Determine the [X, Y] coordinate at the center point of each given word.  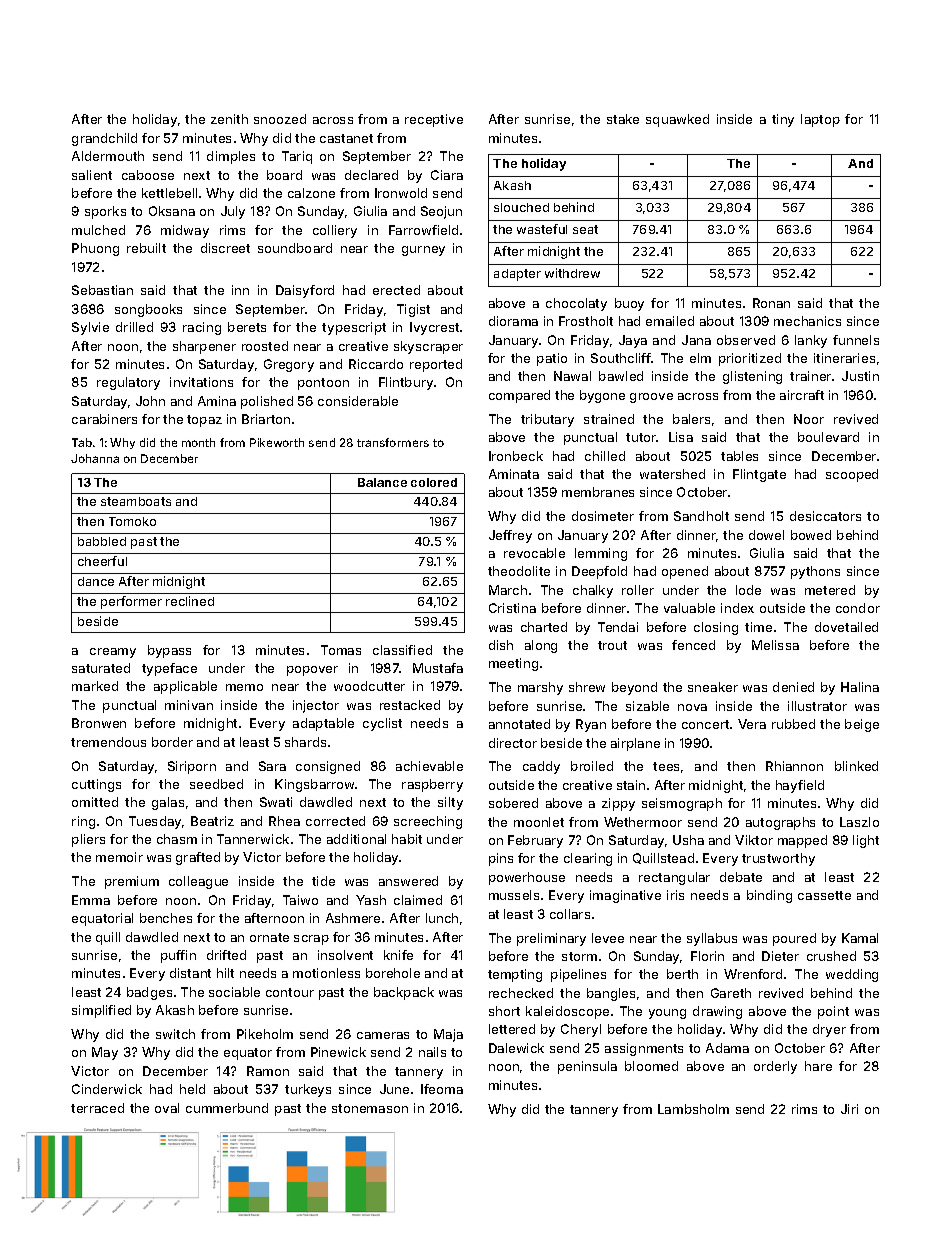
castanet [346, 138]
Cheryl [581, 1030]
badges [149, 993]
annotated [519, 724]
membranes [598, 492]
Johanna [95, 458]
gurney [423, 251]
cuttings [96, 785]
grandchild [104, 139]
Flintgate [759, 475]
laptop [820, 120]
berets [247, 327]
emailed [670, 321]
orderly [775, 1067]
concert [705, 724]
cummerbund [227, 1108]
